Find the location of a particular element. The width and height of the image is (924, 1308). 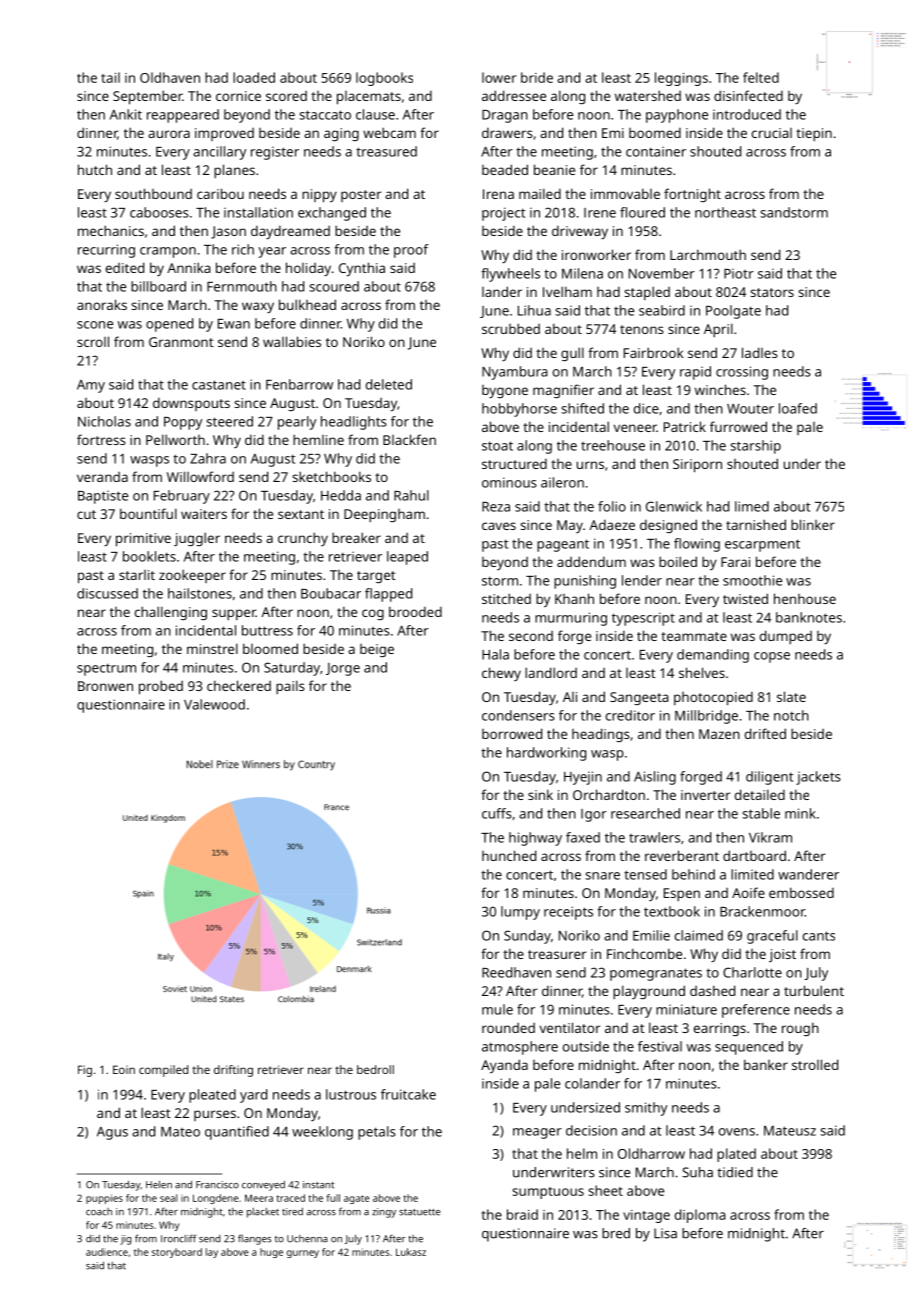

Lukasz is located at coordinates (411, 1252).
